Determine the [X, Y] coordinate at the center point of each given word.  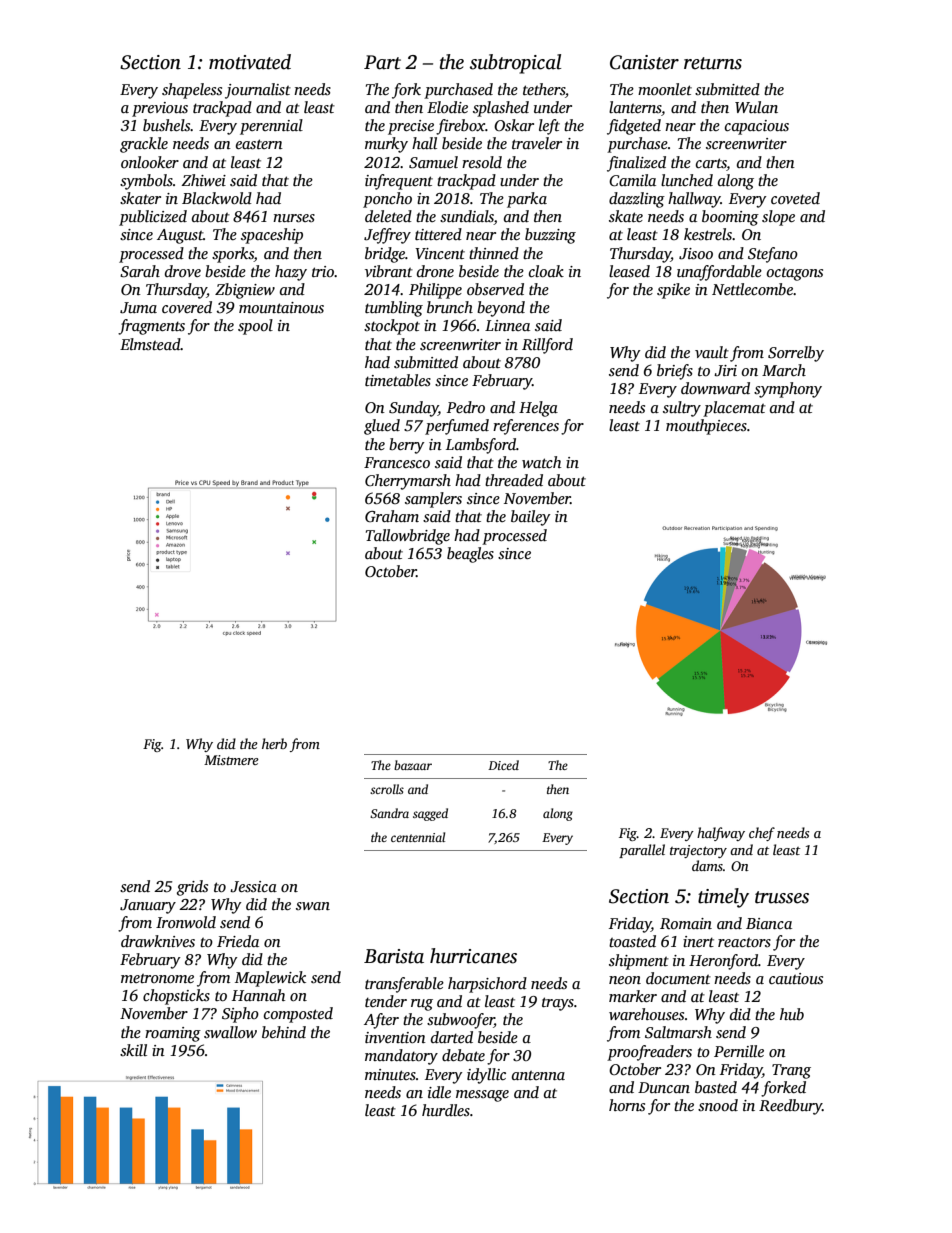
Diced [503, 765]
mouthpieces [706, 427]
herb [274, 743]
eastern [259, 144]
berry [406, 446]
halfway [721, 834]
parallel [642, 851]
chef [762, 834]
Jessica [253, 887]
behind [284, 1032]
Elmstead [150, 344]
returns [713, 63]
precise [411, 127]
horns [627, 1105]
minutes [390, 1074]
